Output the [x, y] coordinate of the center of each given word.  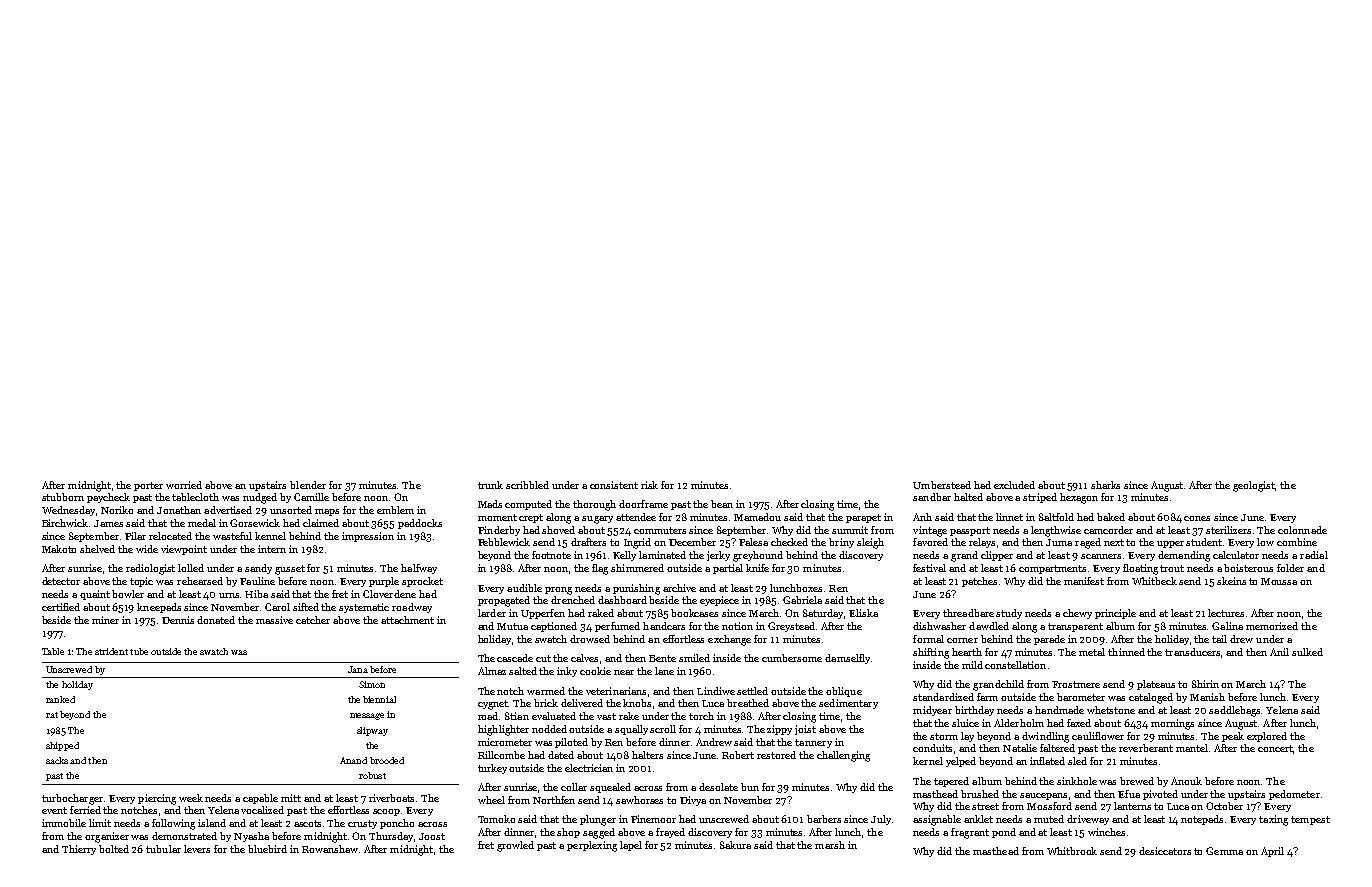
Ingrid [637, 543]
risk [649, 485]
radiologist [150, 569]
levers [197, 849]
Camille [311, 497]
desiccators [1165, 851]
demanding [1184, 556]
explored [1267, 737]
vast [606, 716]
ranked [60, 699]
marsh [830, 845]
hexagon [1079, 498]
